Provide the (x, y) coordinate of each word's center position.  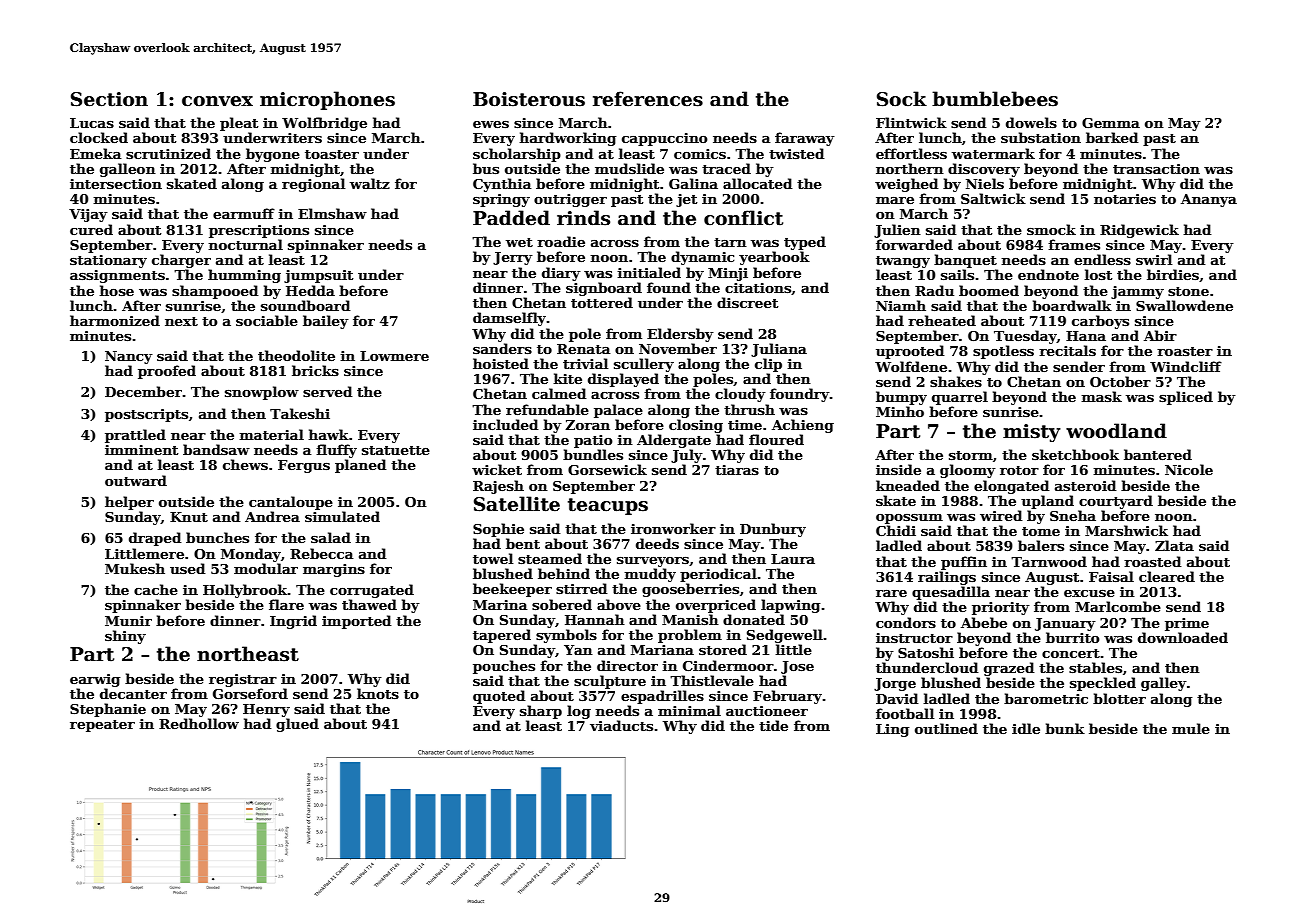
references (648, 99)
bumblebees (995, 99)
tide (773, 725)
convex (217, 101)
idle (1026, 728)
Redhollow (199, 723)
